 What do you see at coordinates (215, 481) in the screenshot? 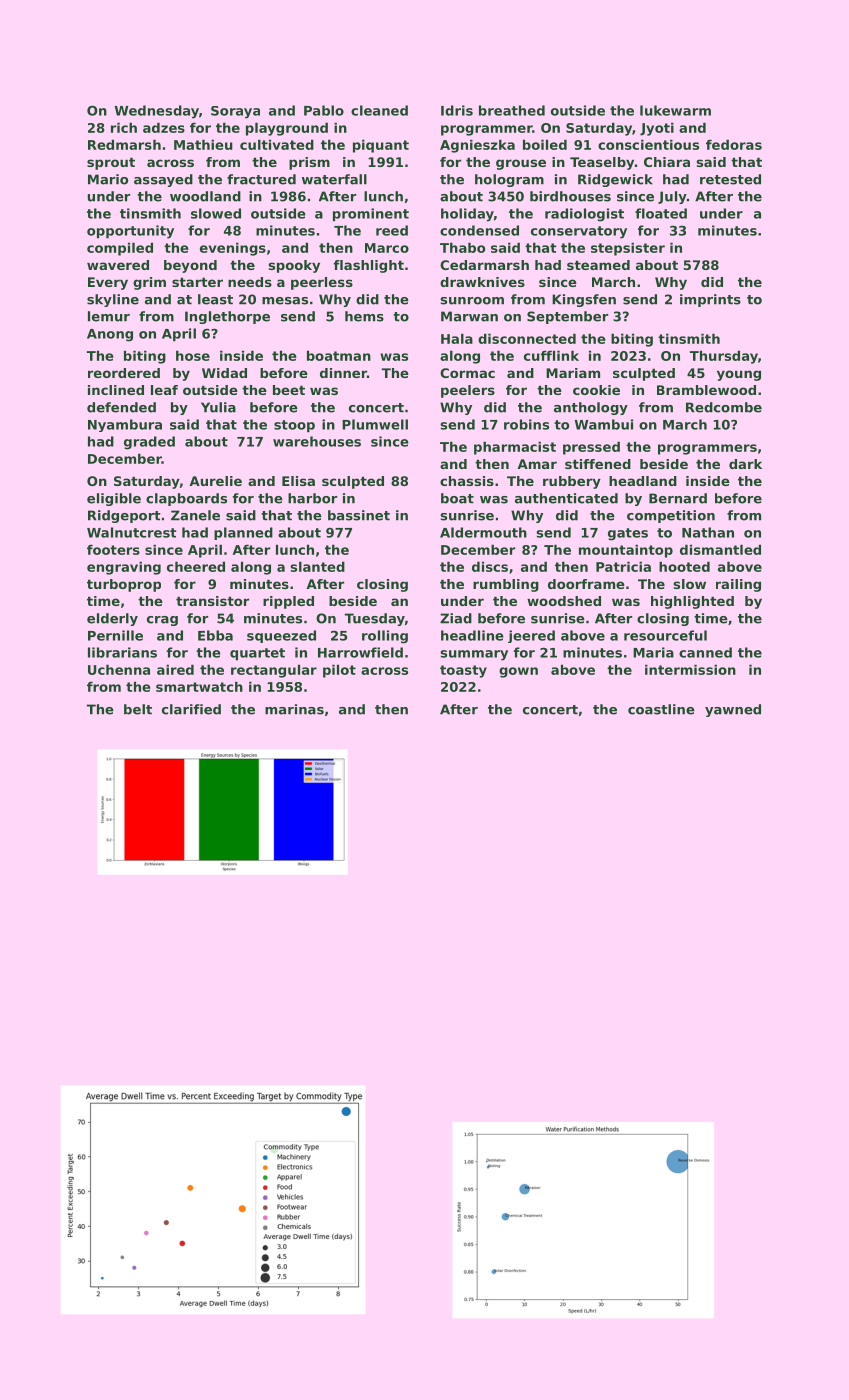
I see `Aurelie` at bounding box center [215, 481].
